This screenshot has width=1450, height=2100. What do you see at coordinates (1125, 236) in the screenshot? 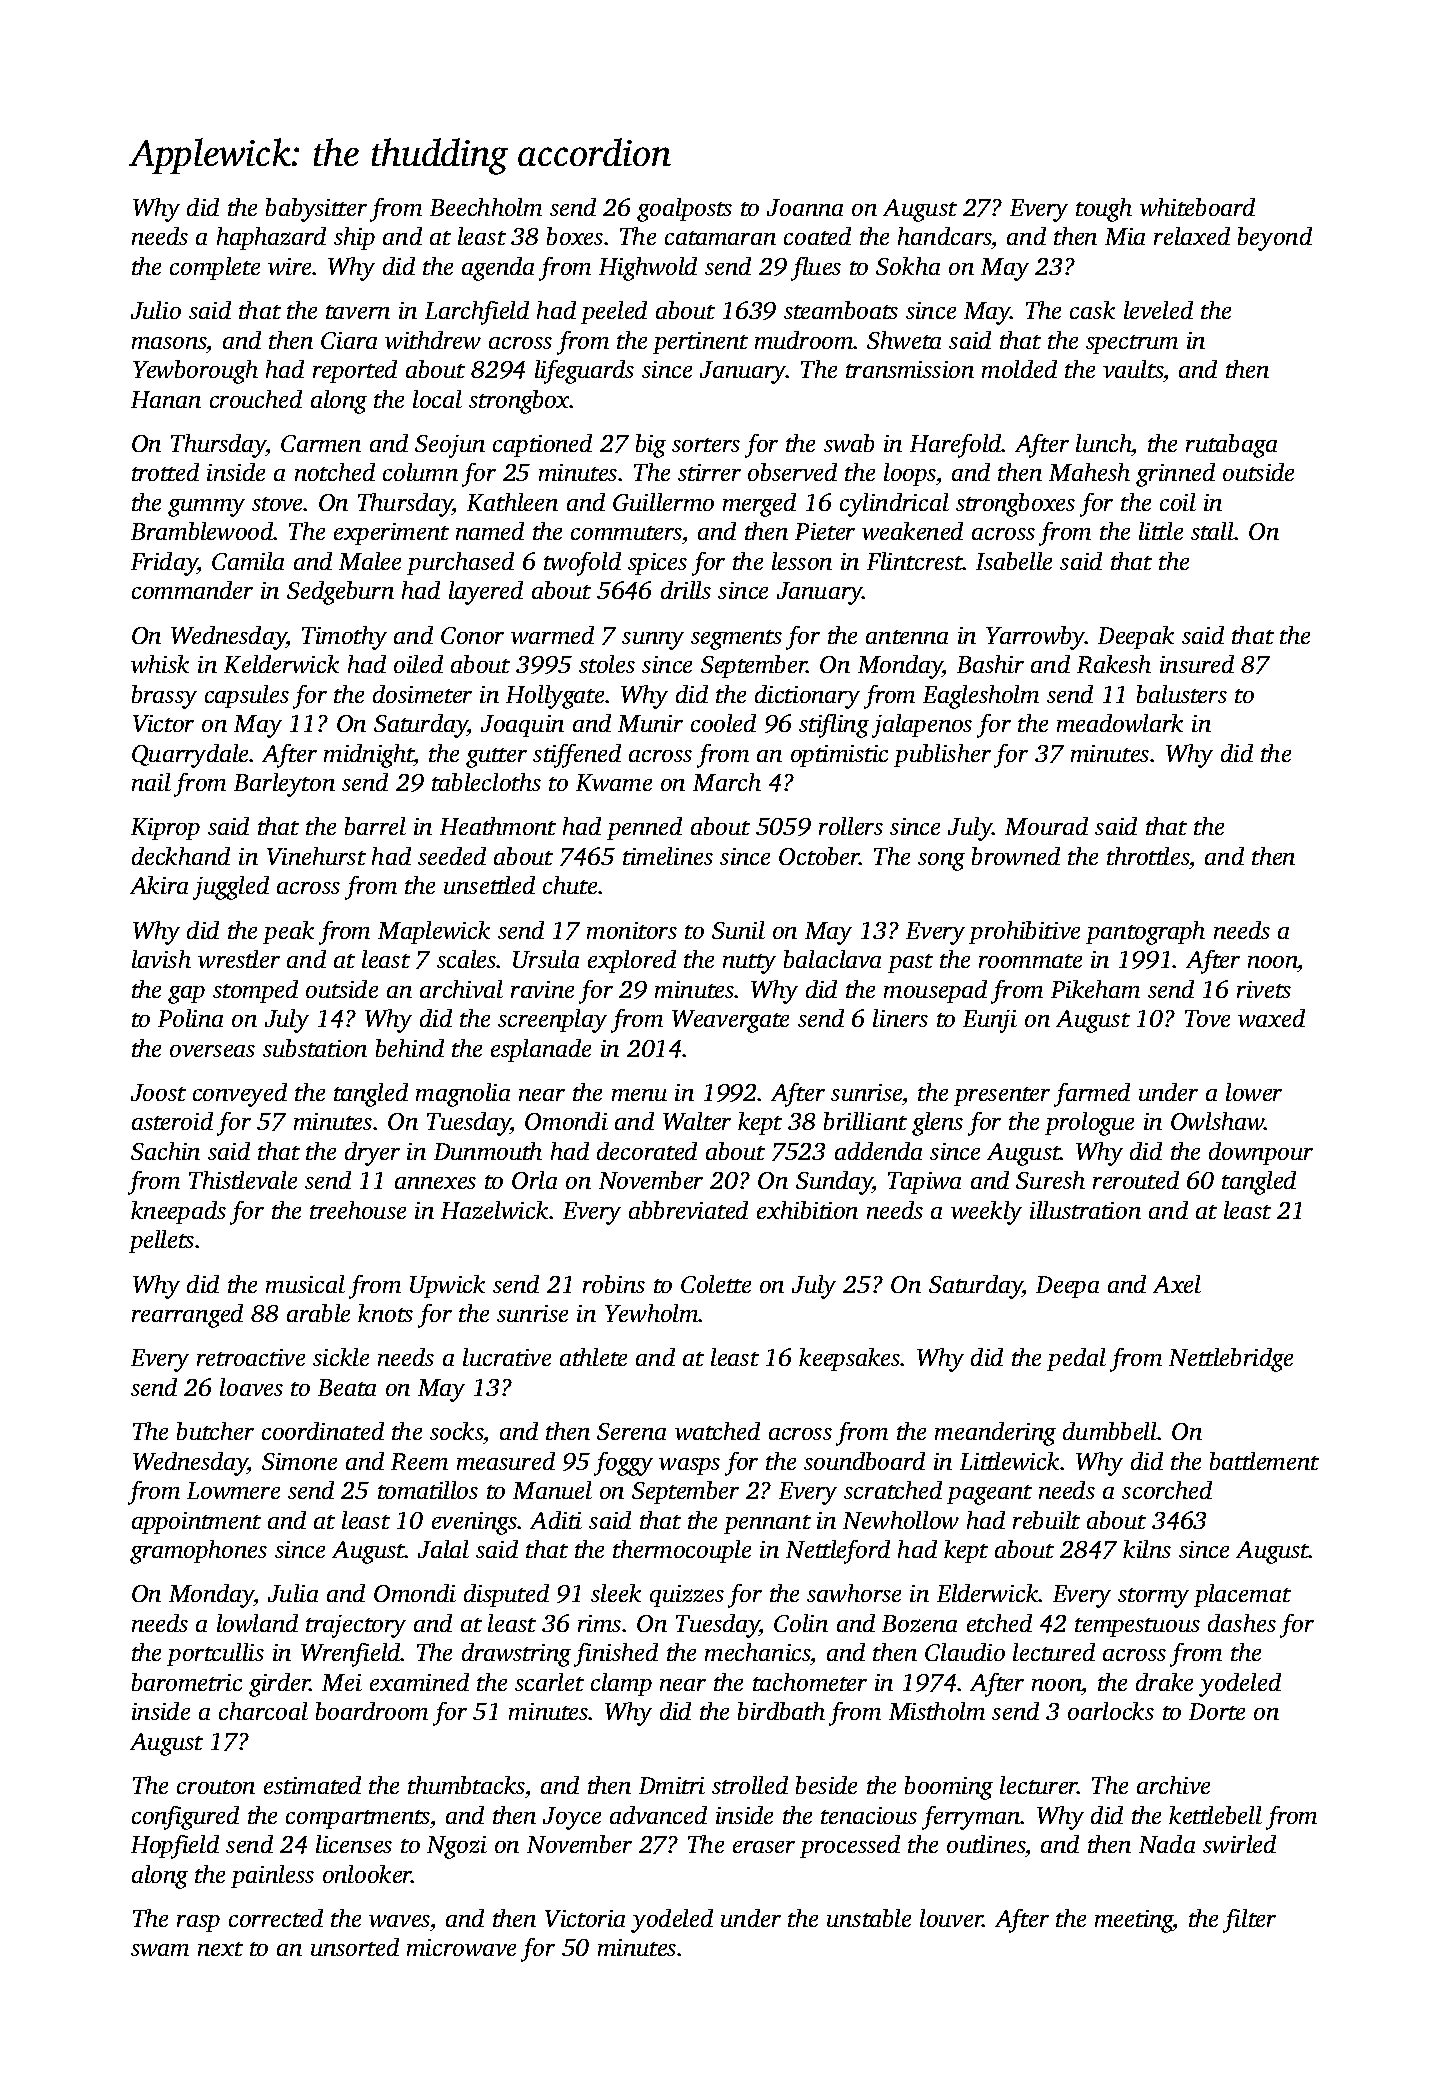
I see `Mia` at bounding box center [1125, 236].
